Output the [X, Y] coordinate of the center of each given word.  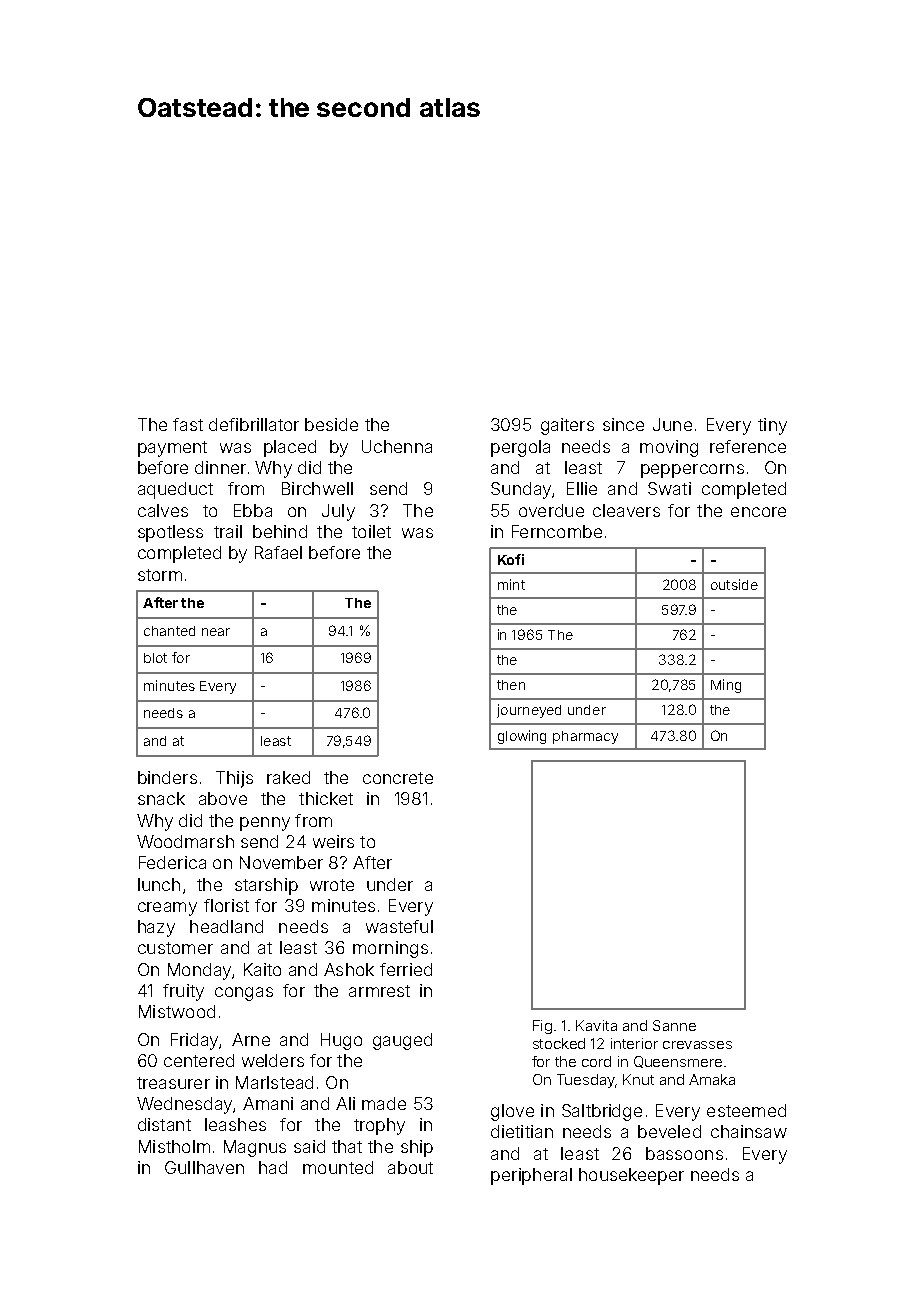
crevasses [697, 1045]
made [384, 1103]
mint [511, 584]
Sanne [674, 1025]
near [216, 632]
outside [734, 584]
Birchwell [317, 488]
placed [290, 448]
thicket [326, 798]
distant [164, 1124]
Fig [542, 1027]
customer [175, 948]
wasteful [399, 926]
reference [748, 446]
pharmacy [585, 737]
